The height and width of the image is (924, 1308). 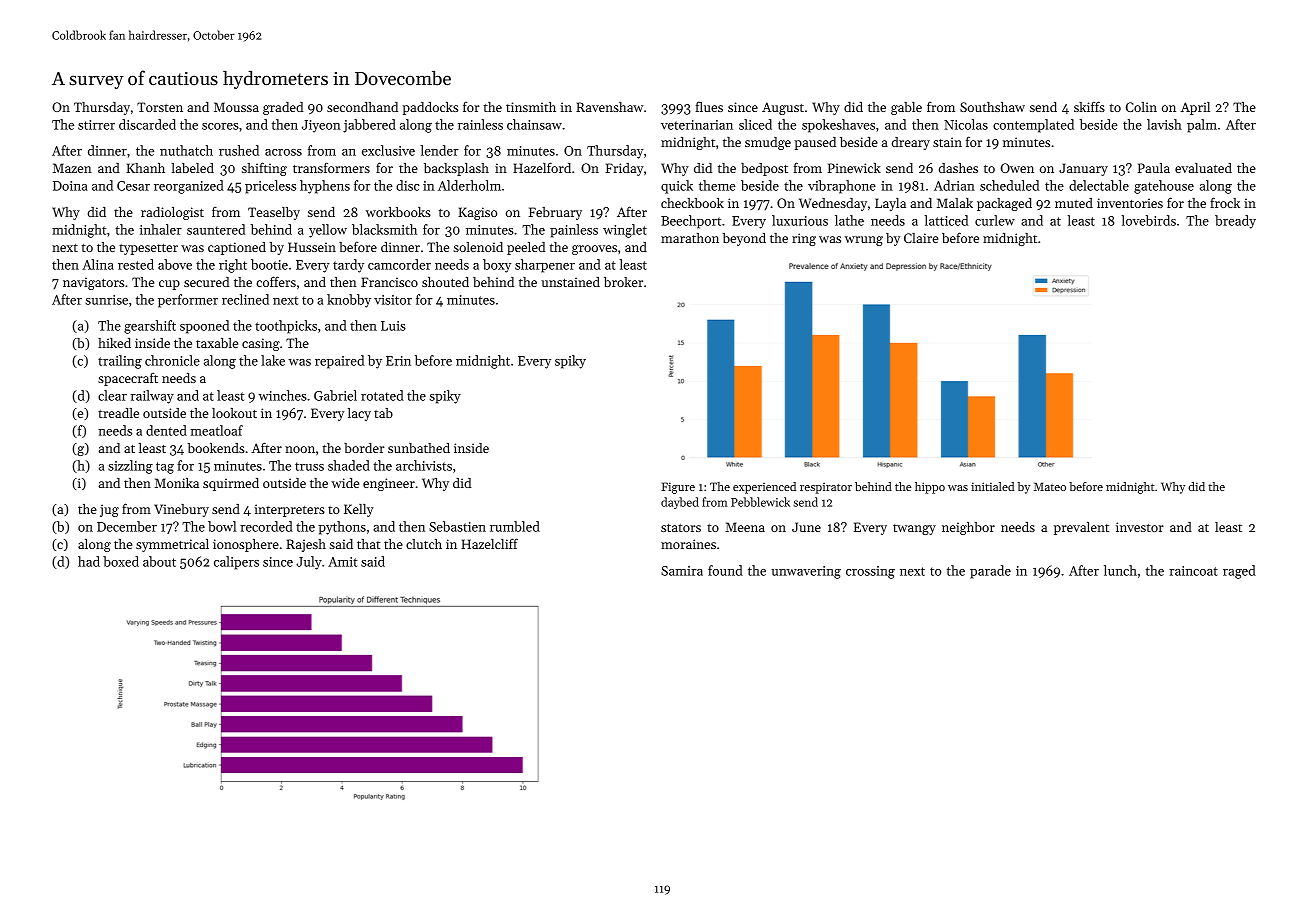 What do you see at coordinates (128, 379) in the image?
I see `spacecraft` at bounding box center [128, 379].
